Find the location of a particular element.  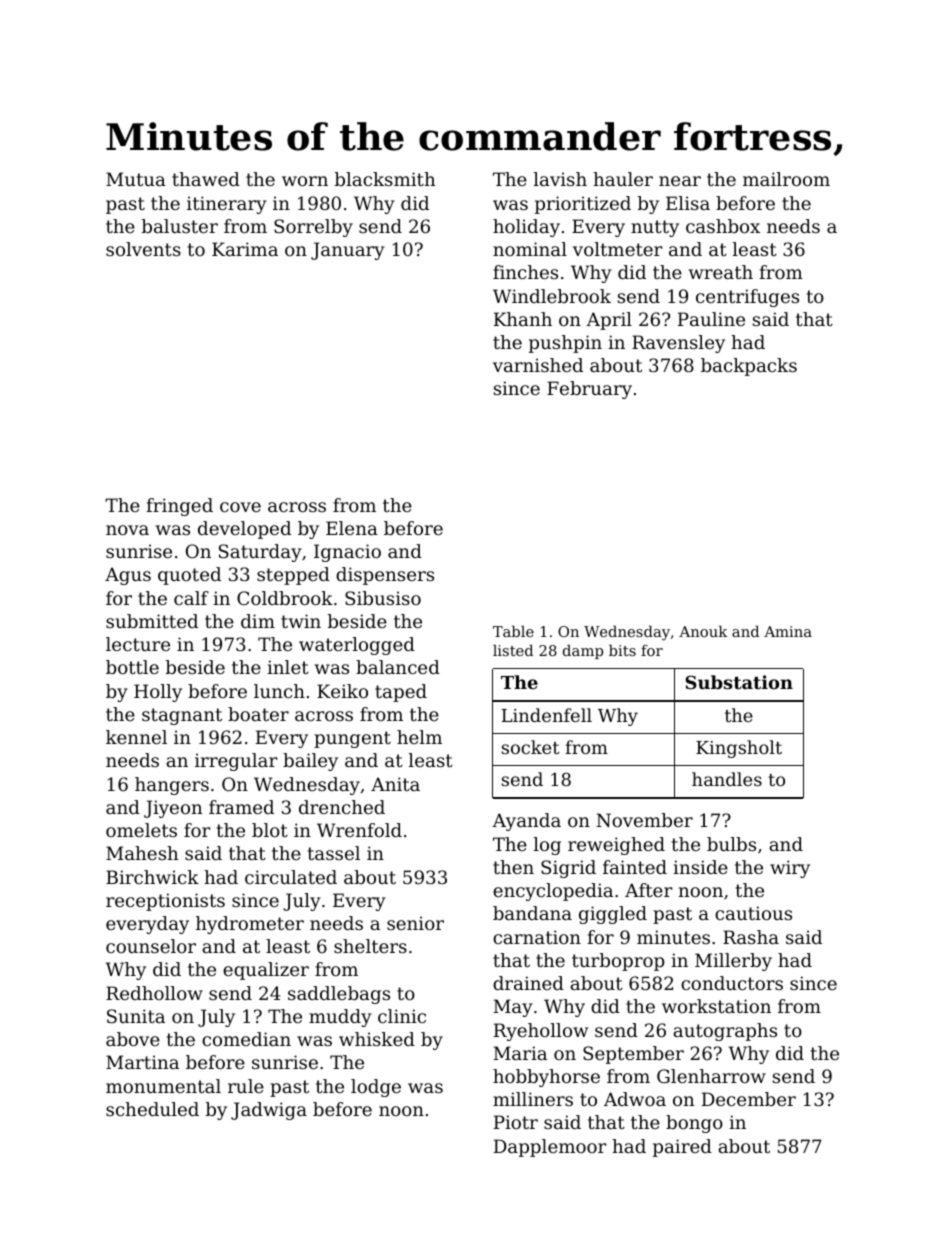

Anouk is located at coordinates (703, 631).
